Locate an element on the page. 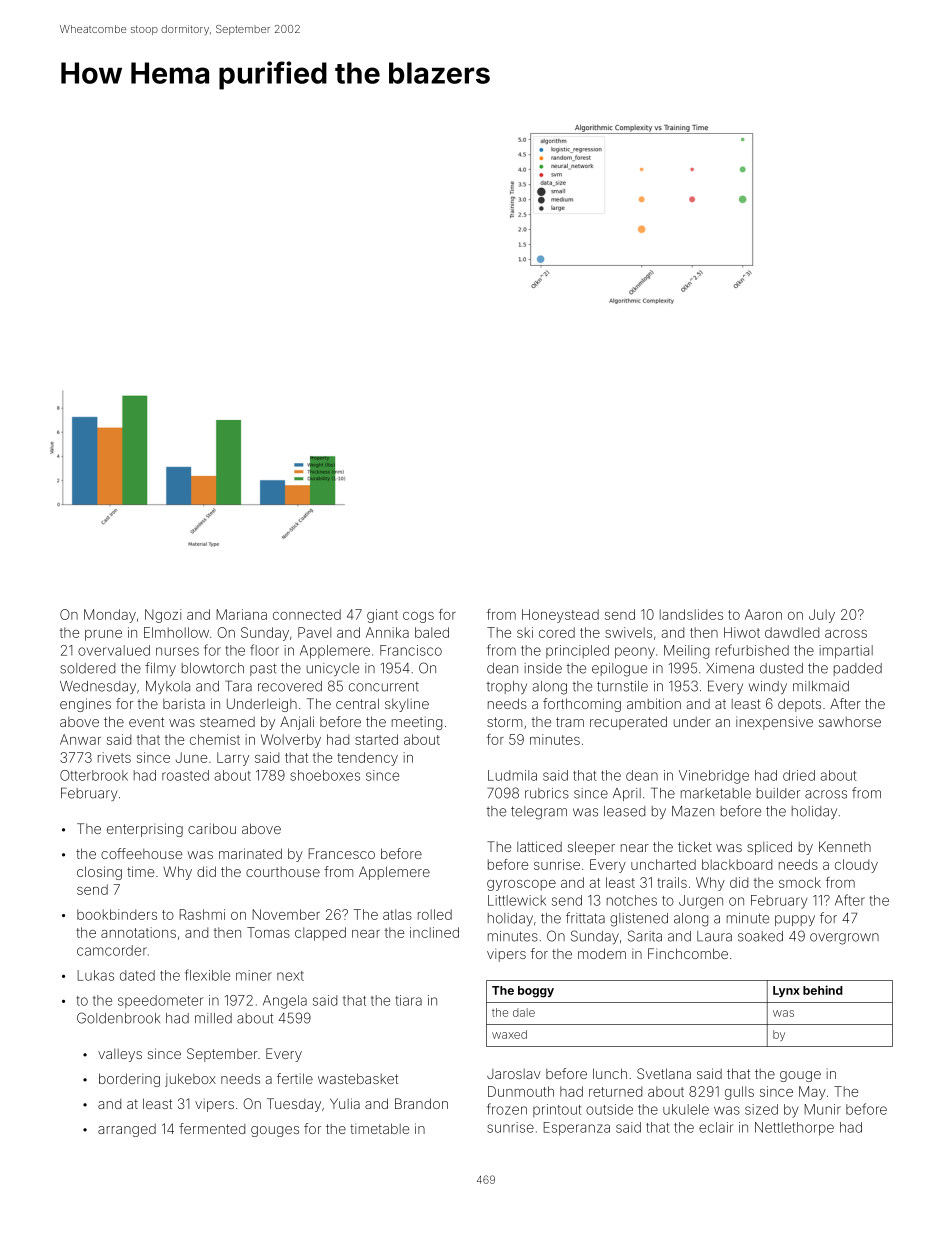  smock is located at coordinates (800, 882).
